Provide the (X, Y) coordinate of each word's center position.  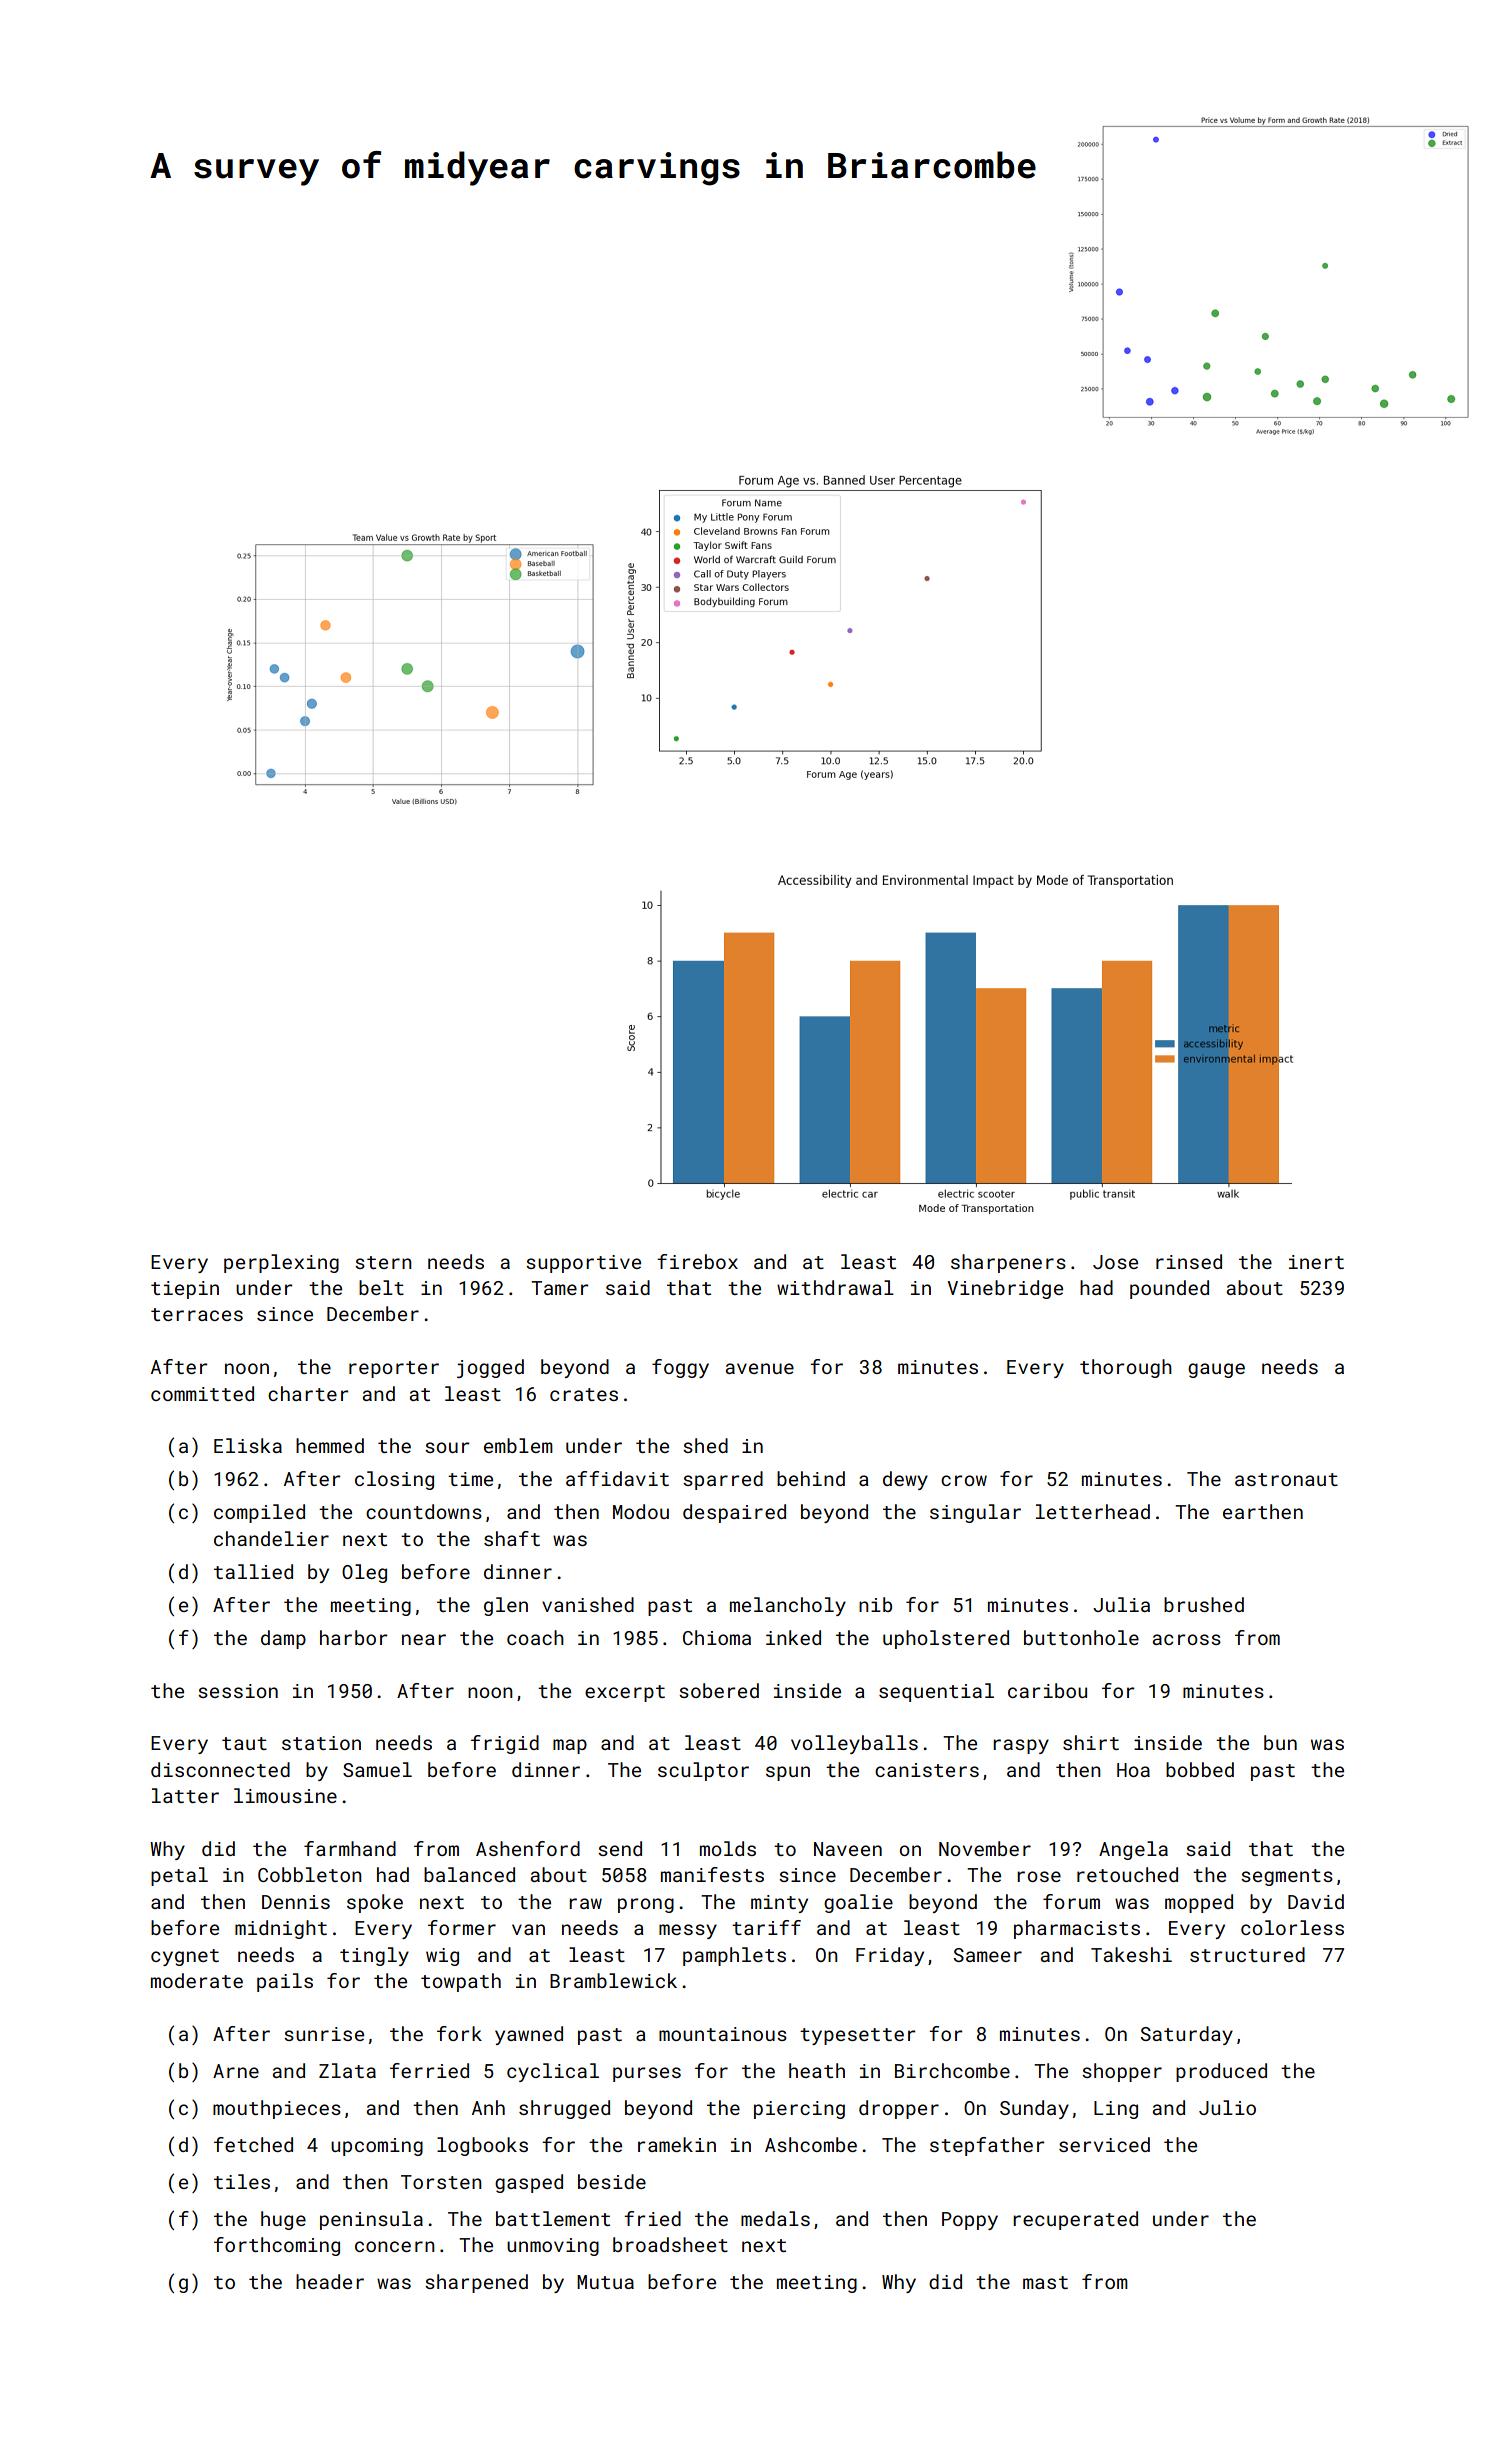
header (330, 2281)
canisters (927, 1770)
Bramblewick (613, 1980)
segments (1287, 1877)
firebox (697, 1261)
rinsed (1189, 1261)
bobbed (1200, 1769)
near (424, 1639)
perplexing (281, 1263)
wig (442, 1957)
